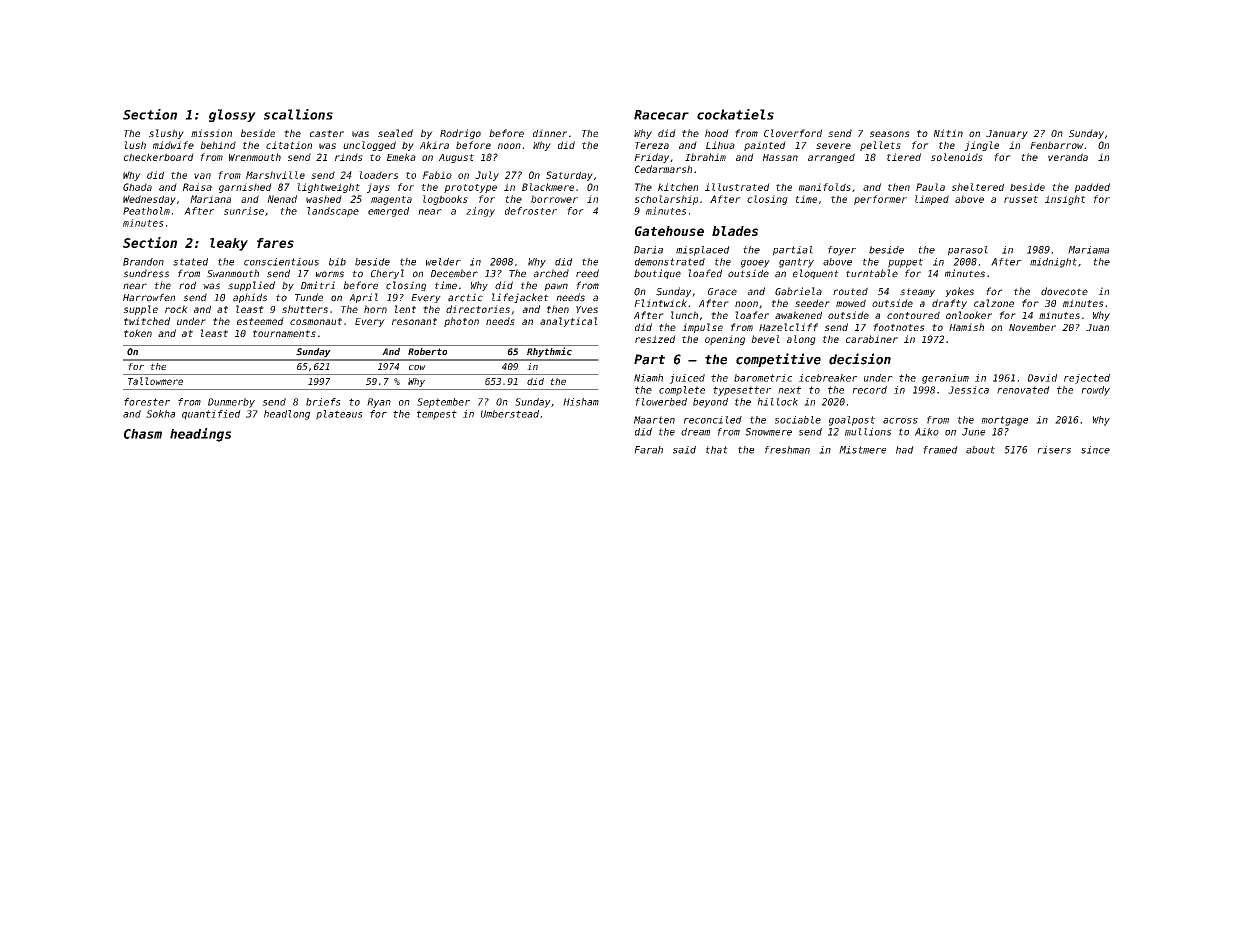 The height and width of the page is (952, 1233). I want to click on Chasm, so click(143, 434).
